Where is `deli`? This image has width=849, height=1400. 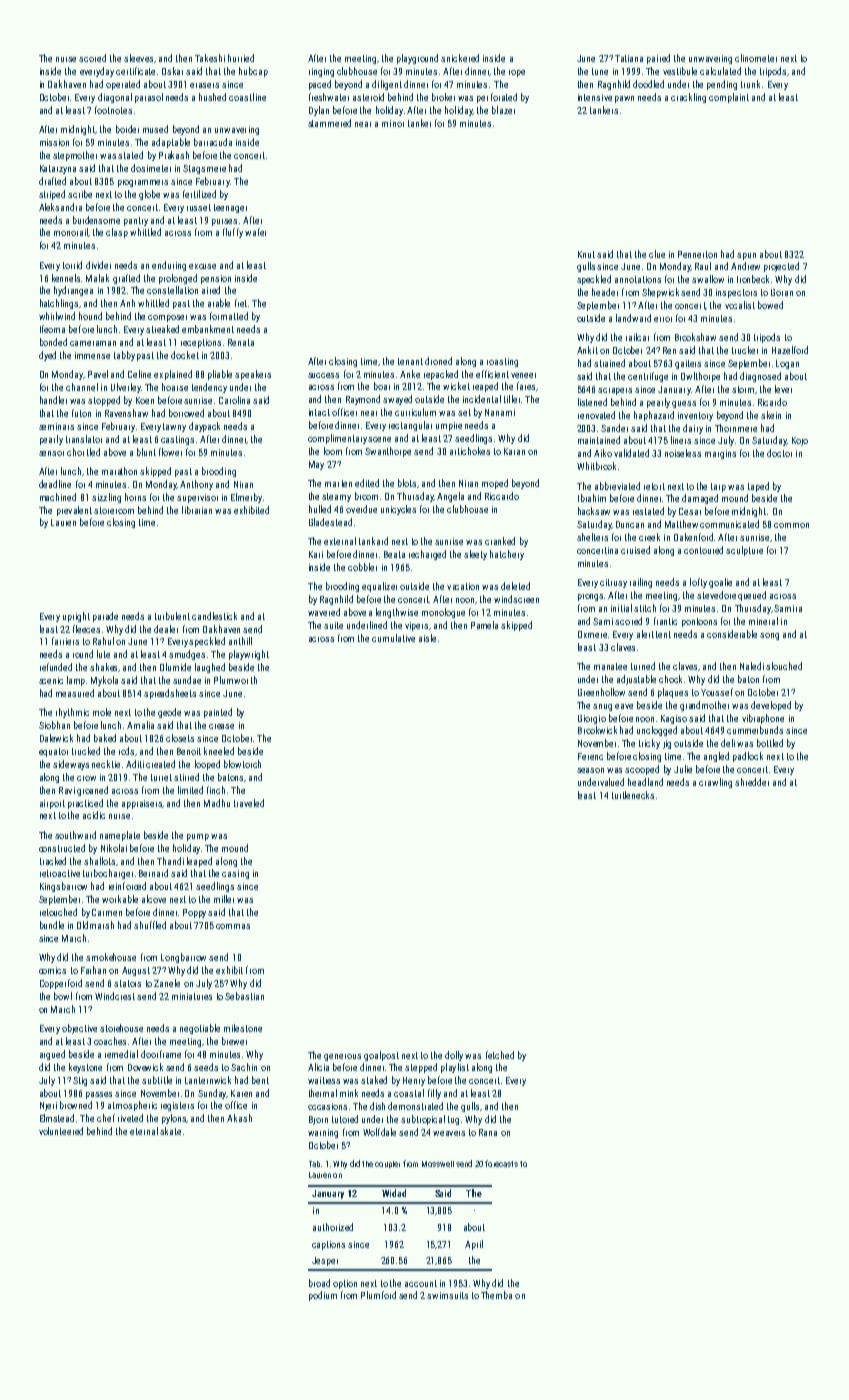 deli is located at coordinates (728, 743).
